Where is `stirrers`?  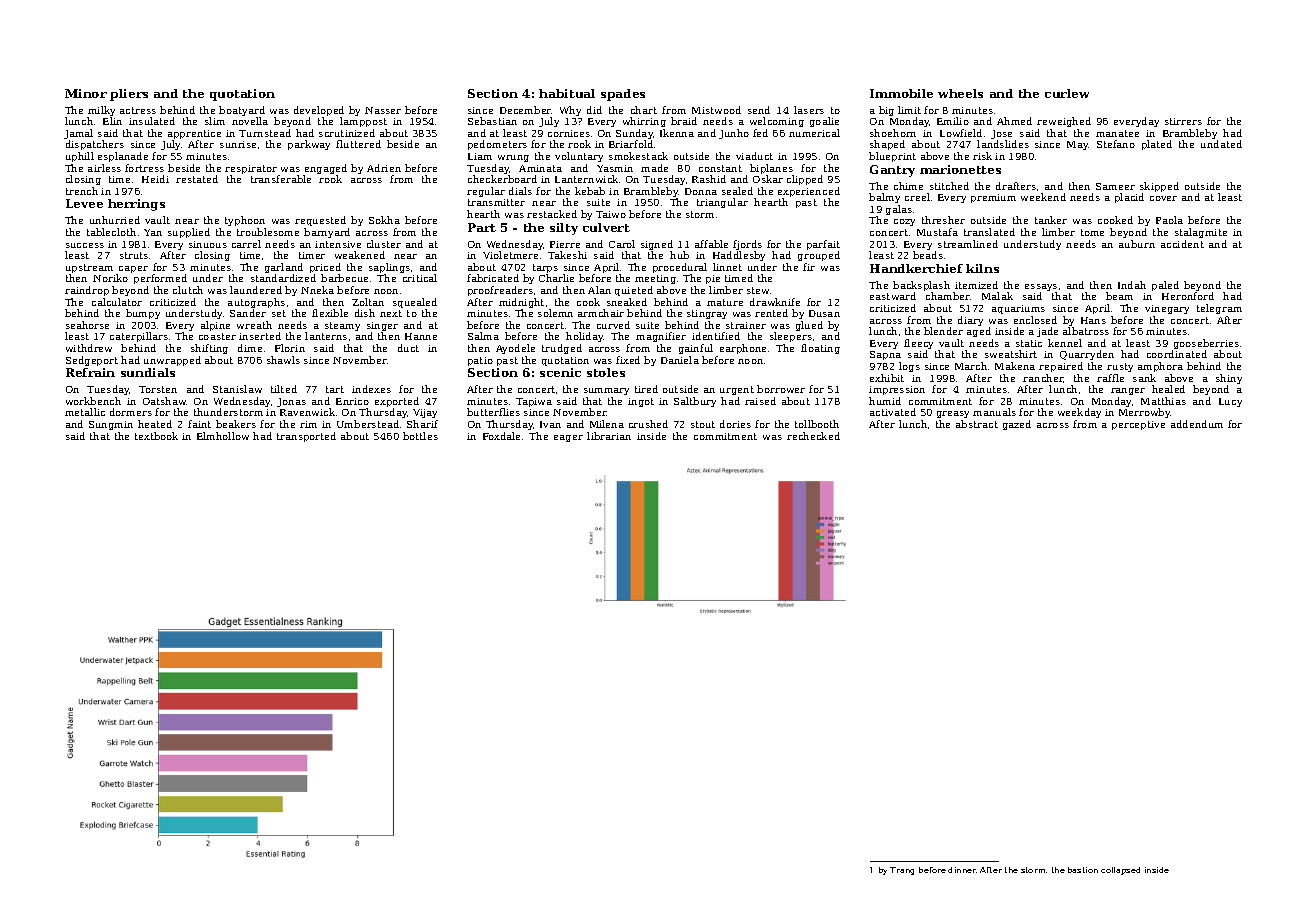 stirrers is located at coordinates (1183, 121).
